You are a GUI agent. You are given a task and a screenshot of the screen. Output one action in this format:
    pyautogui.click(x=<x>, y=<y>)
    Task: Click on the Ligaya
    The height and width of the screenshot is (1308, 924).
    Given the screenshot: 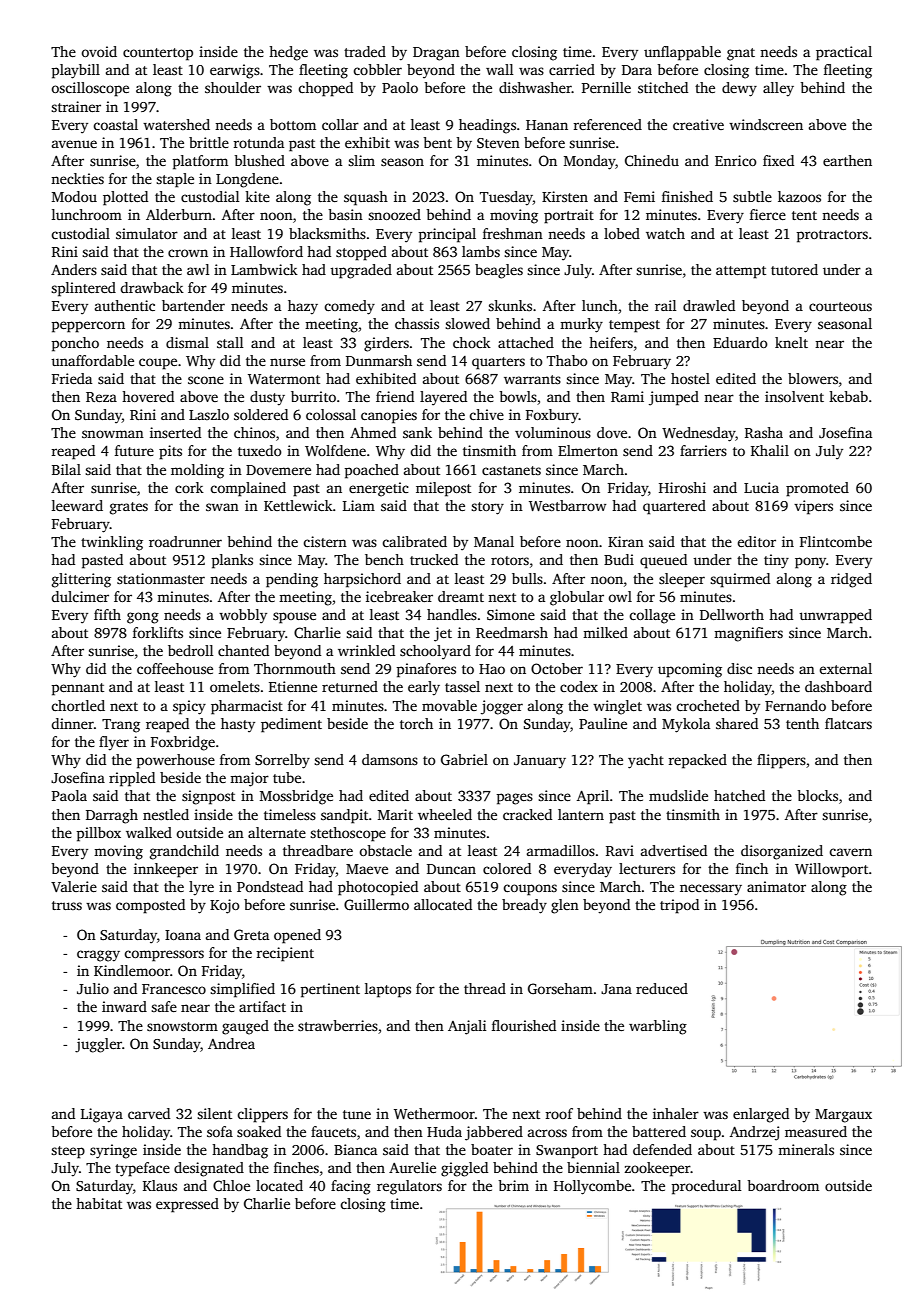 What is the action you would take?
    pyautogui.click(x=102, y=1115)
